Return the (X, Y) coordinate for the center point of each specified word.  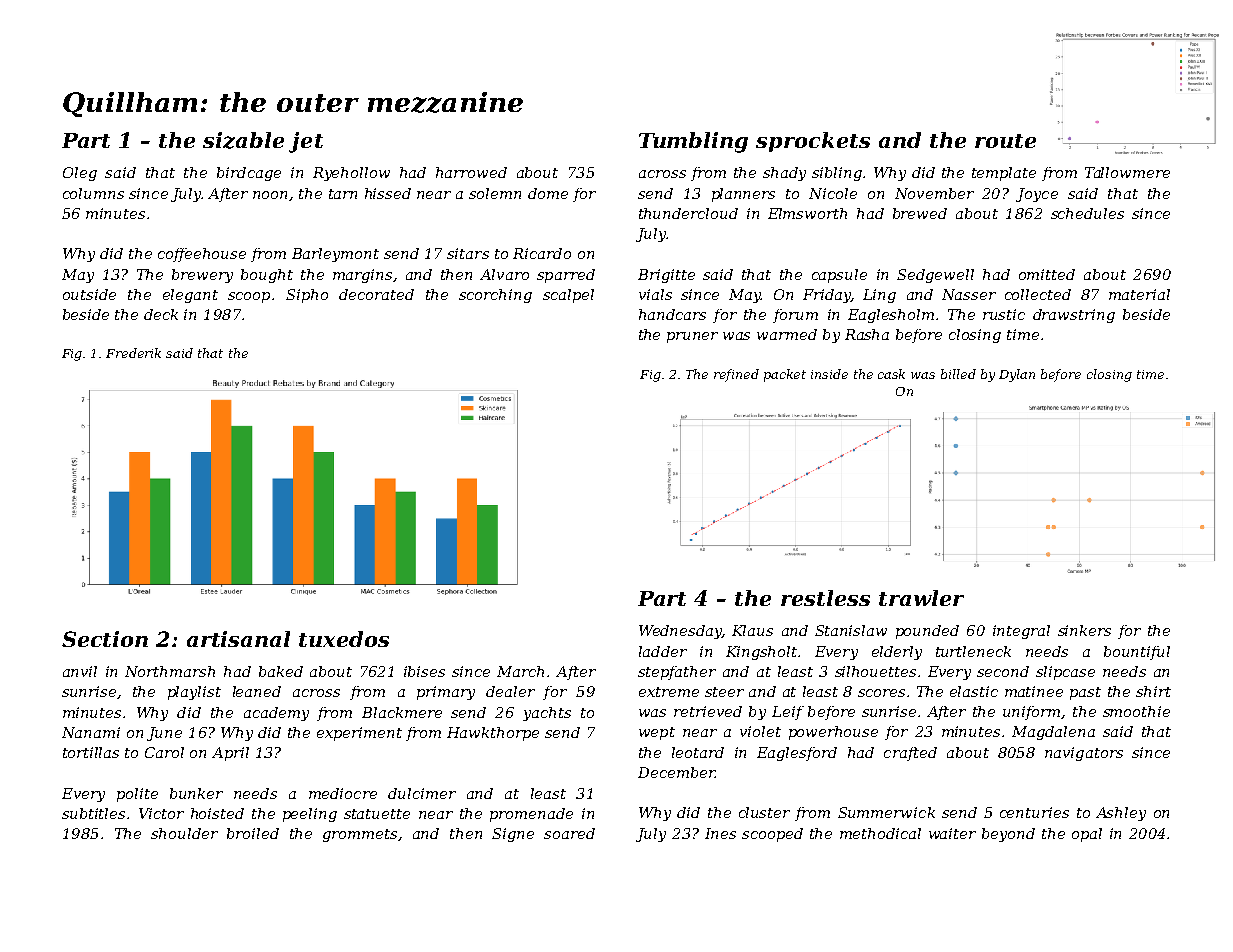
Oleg (80, 174)
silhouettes (875, 671)
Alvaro (504, 274)
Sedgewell (935, 276)
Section (105, 639)
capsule (839, 276)
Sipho (307, 296)
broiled (253, 833)
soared (569, 833)
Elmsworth (807, 213)
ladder (663, 651)
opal (1087, 835)
